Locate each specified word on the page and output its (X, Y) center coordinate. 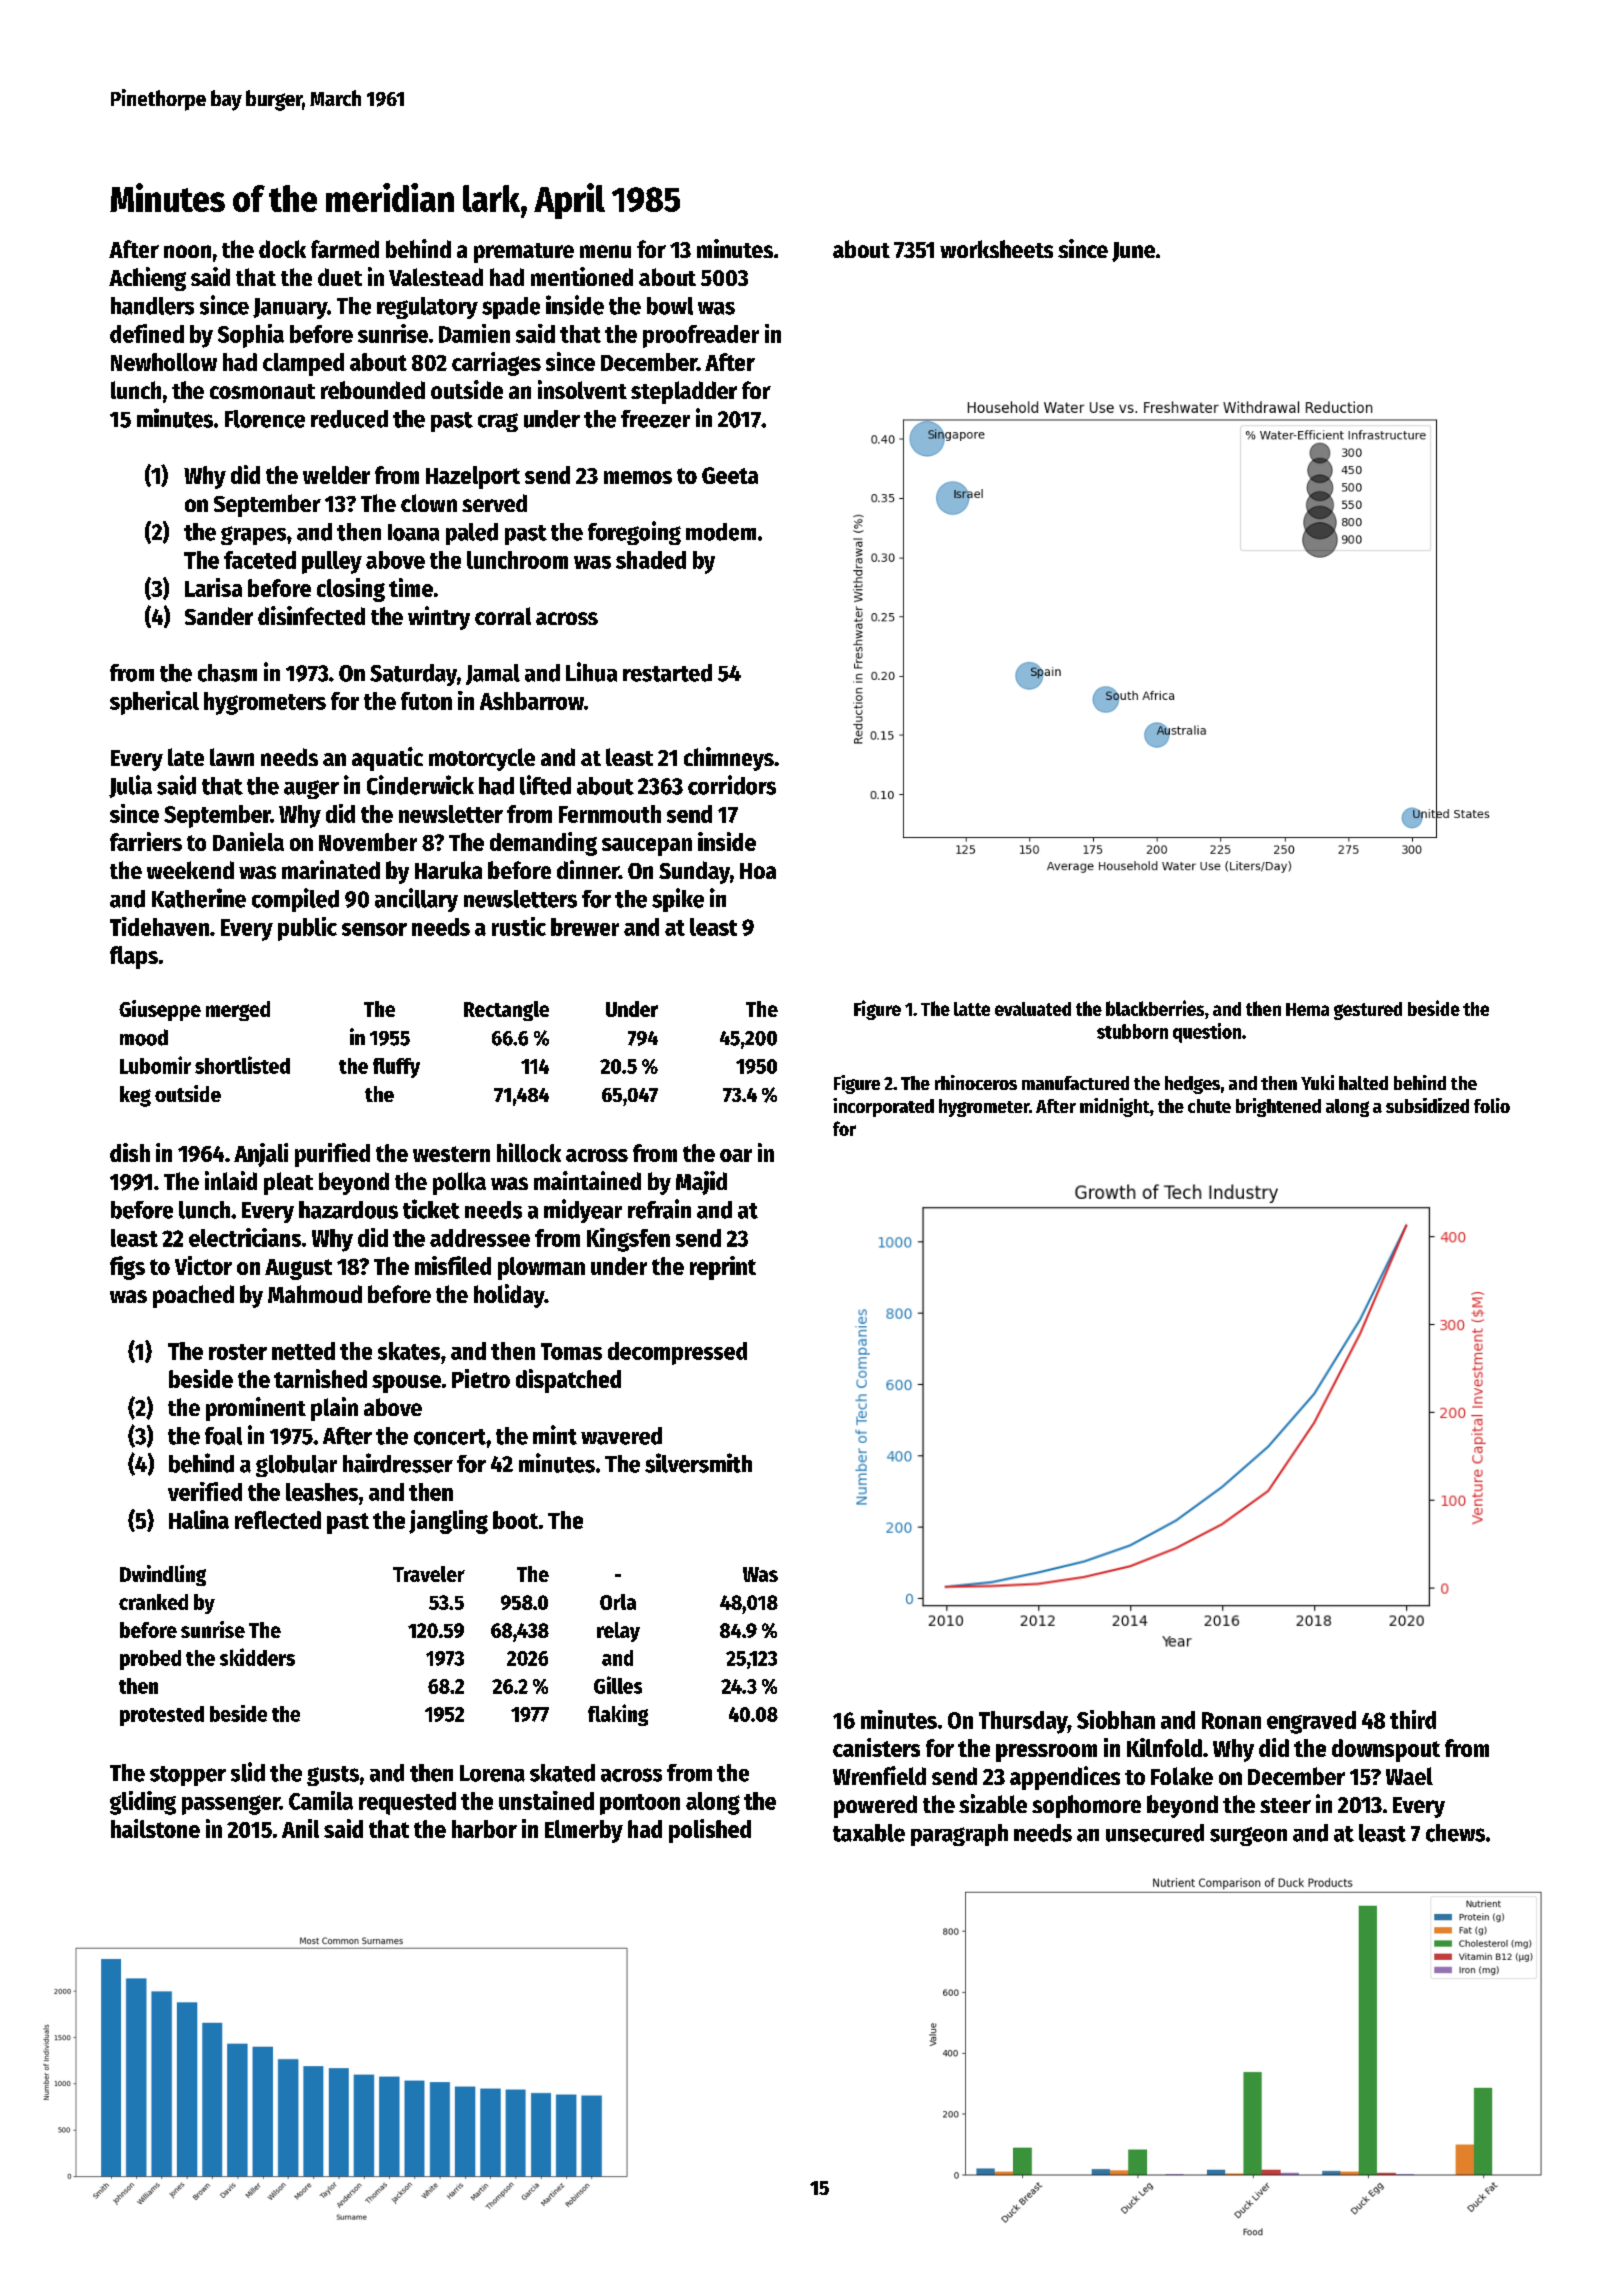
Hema (1307, 1009)
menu (605, 251)
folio (1492, 1105)
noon (187, 251)
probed (150, 1660)
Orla (618, 1602)
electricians (245, 1237)
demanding (543, 844)
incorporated (883, 1107)
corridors (732, 785)
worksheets (996, 249)
